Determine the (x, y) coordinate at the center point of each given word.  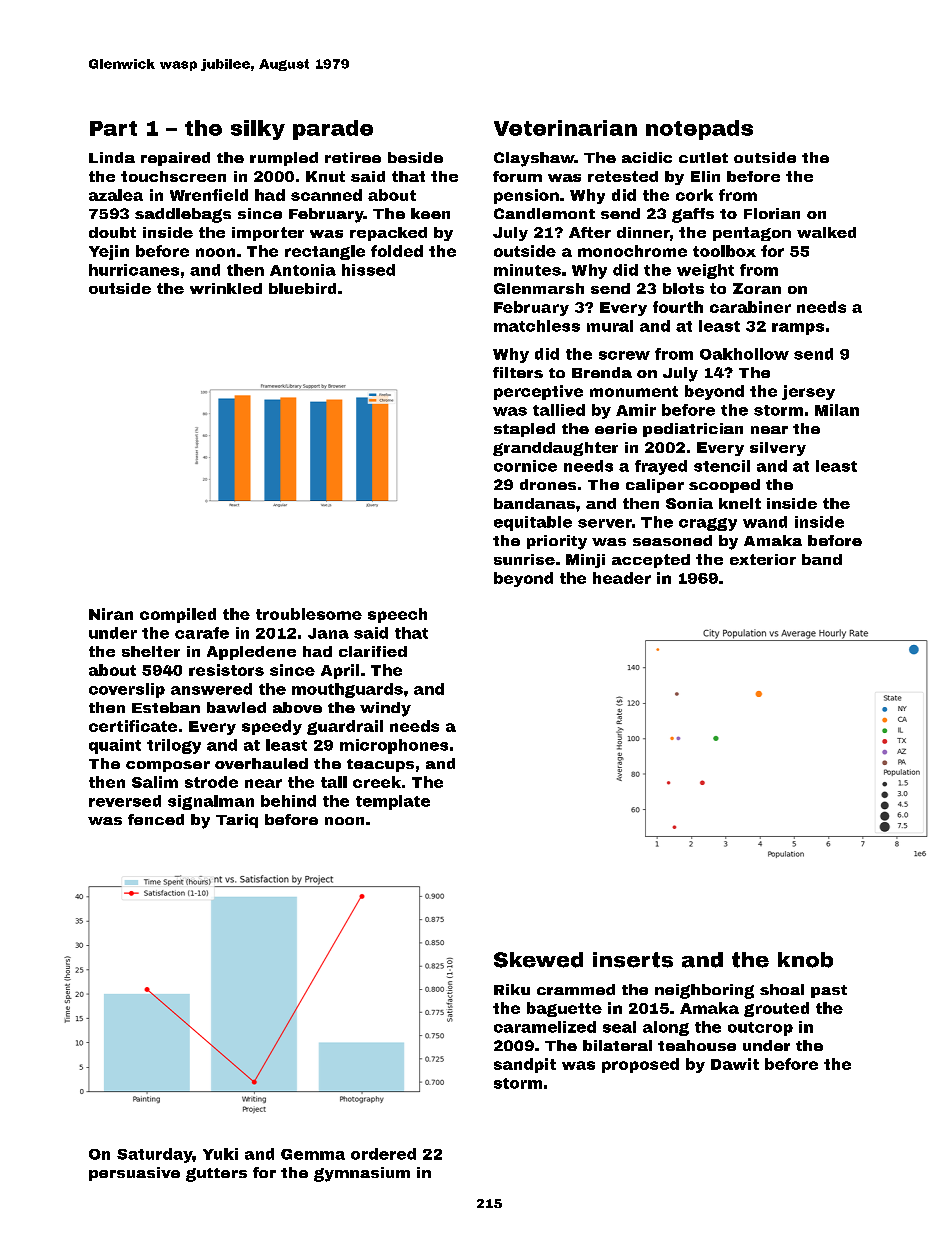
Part (113, 128)
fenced (156, 819)
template (393, 802)
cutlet (703, 157)
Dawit (735, 1064)
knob (805, 960)
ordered (383, 1154)
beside (415, 157)
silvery (778, 449)
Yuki (220, 1154)
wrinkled (226, 288)
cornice (525, 466)
